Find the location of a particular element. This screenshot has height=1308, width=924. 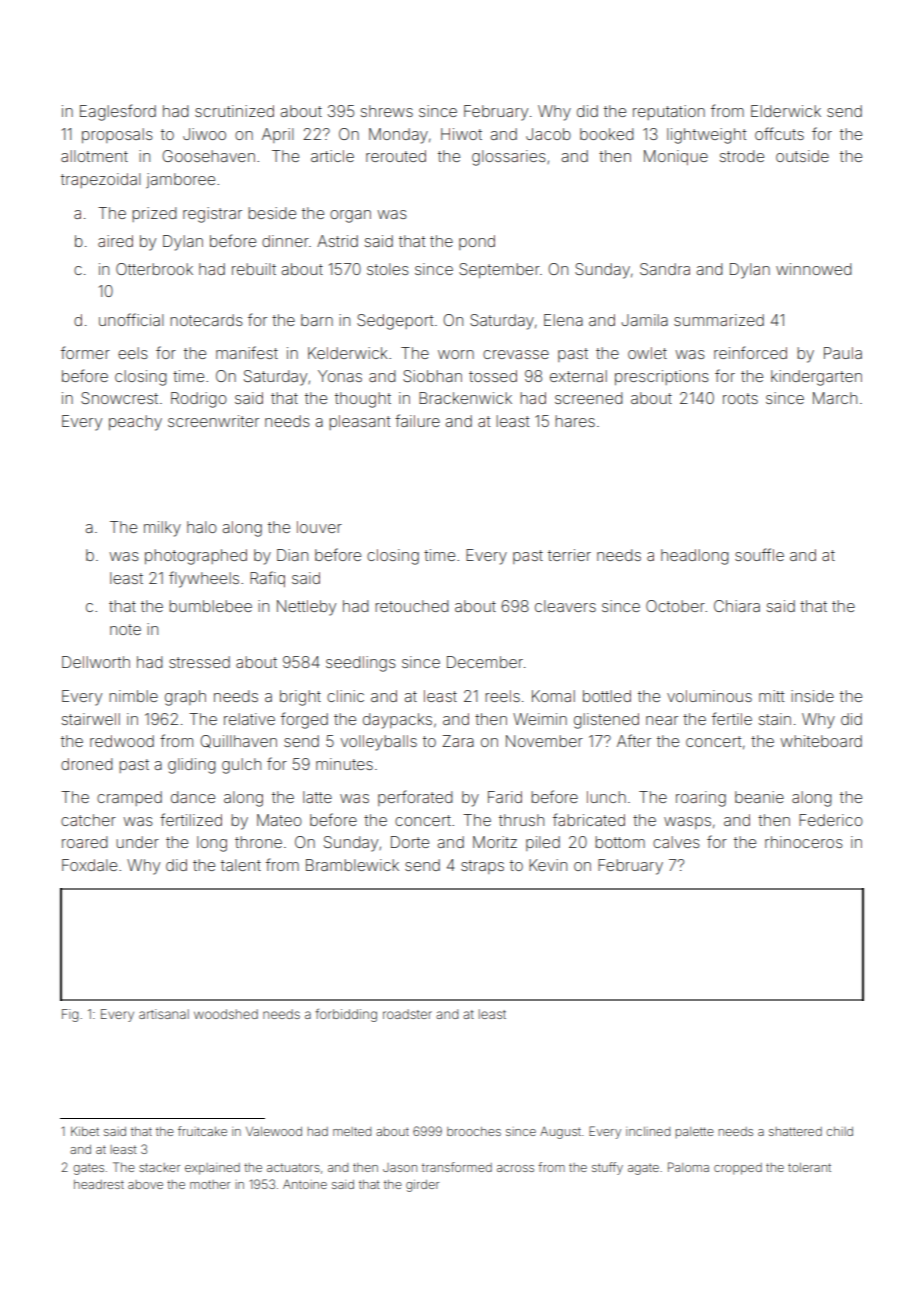

December is located at coordinates (485, 662).
